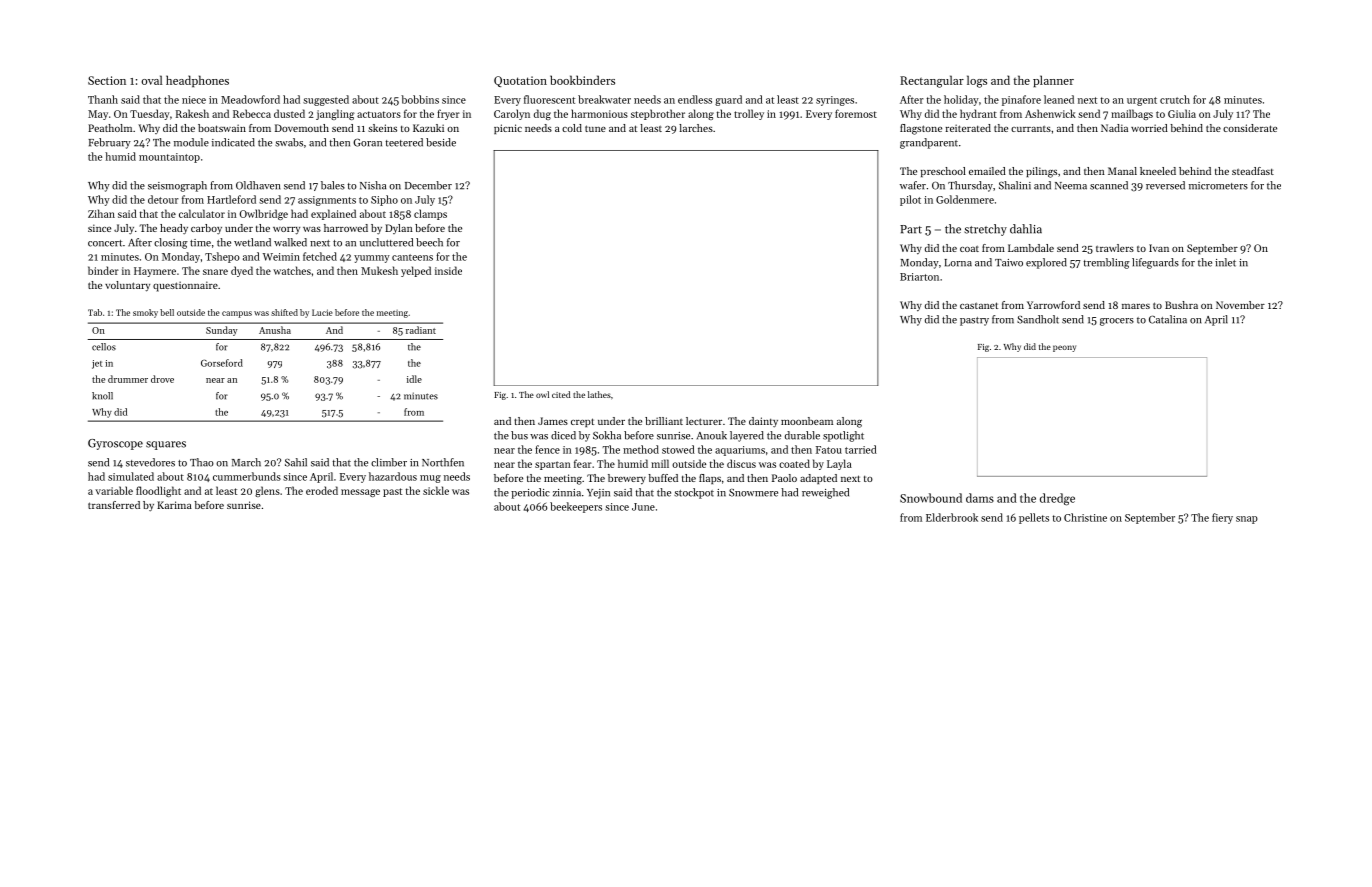  Describe the element at coordinates (919, 277) in the image. I see `Briarton` at that location.
